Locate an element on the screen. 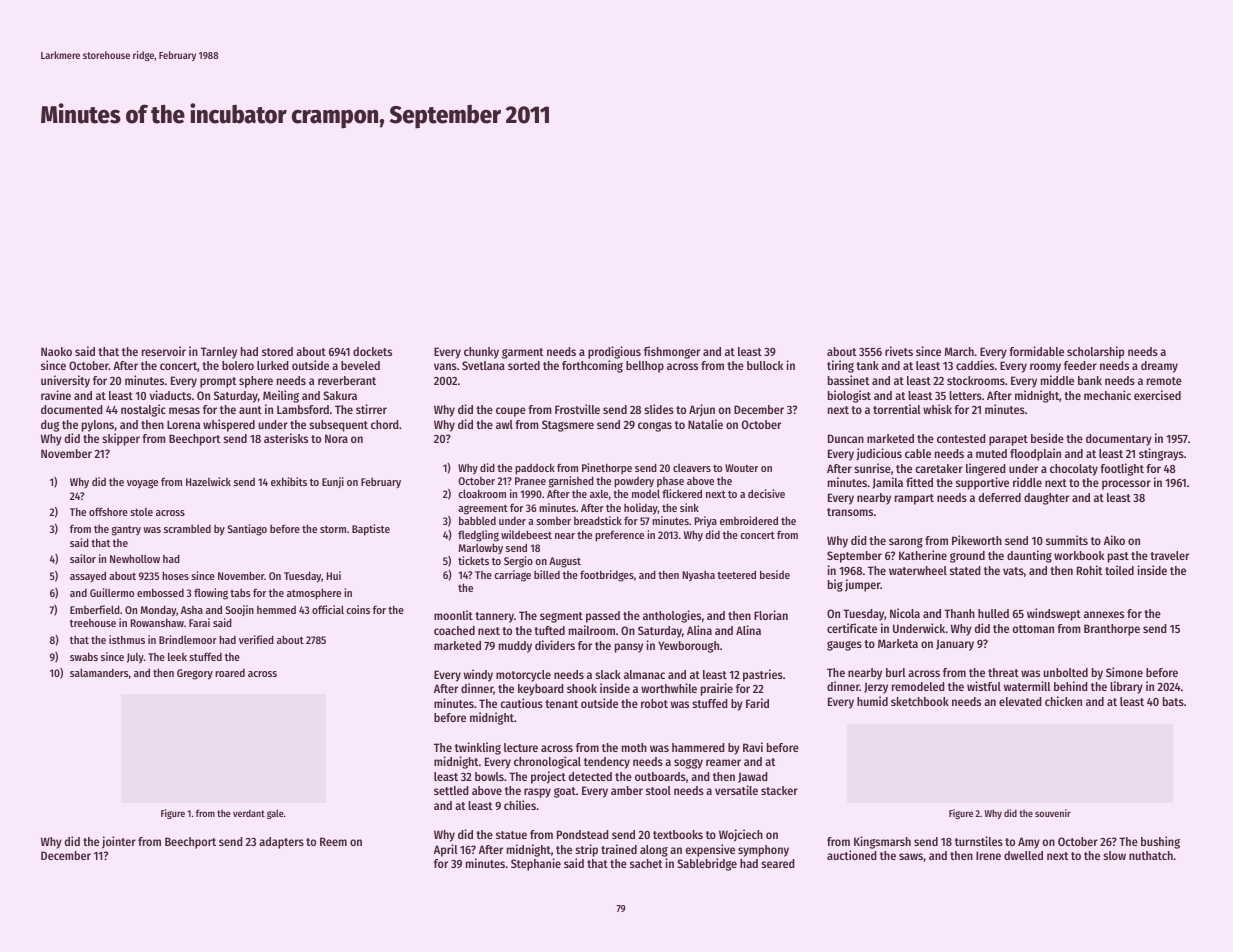  cable is located at coordinates (918, 453).
